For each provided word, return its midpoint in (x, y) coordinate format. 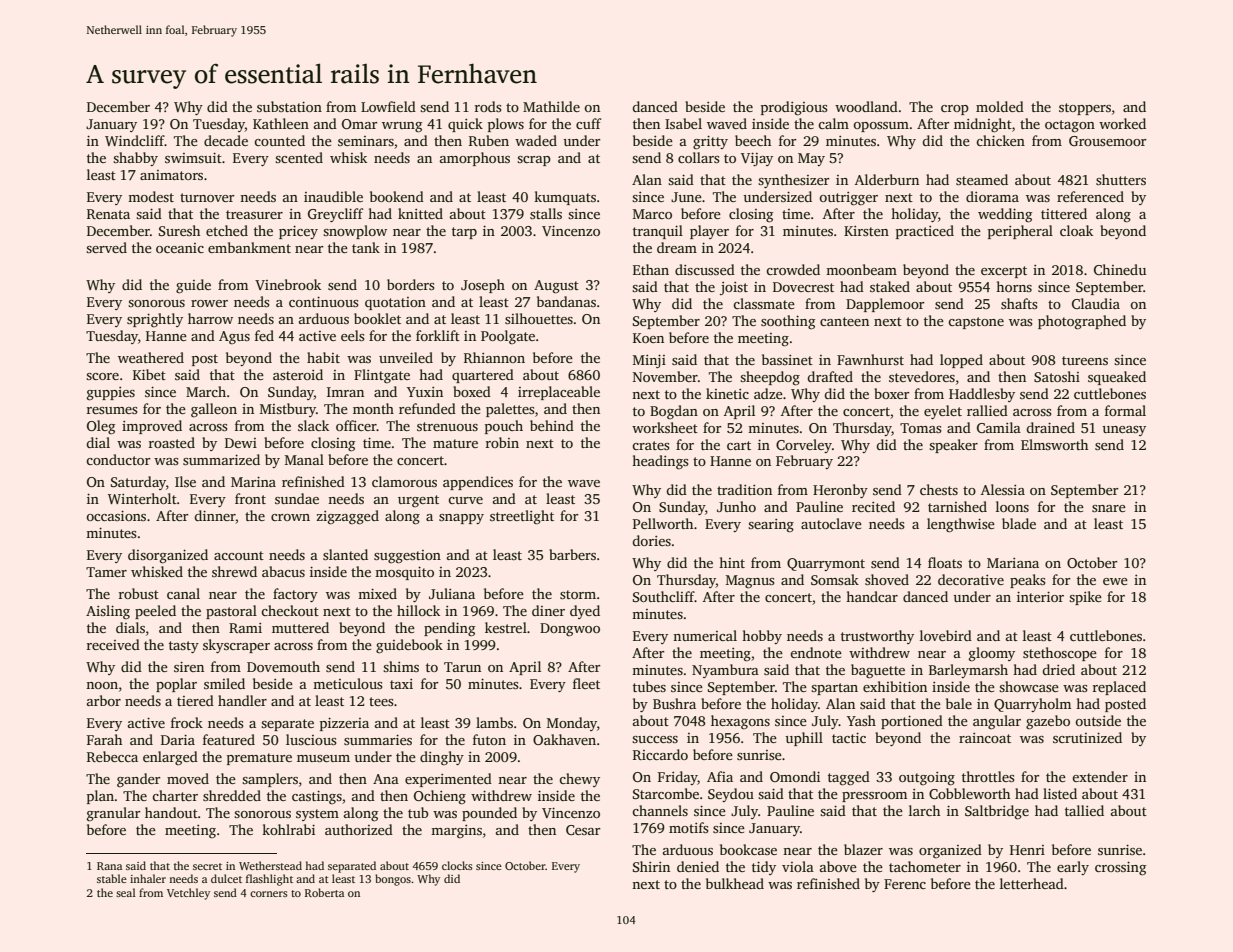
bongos (393, 880)
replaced (1119, 688)
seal (126, 892)
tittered (1064, 213)
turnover (207, 197)
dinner (215, 517)
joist (734, 288)
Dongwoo (570, 630)
